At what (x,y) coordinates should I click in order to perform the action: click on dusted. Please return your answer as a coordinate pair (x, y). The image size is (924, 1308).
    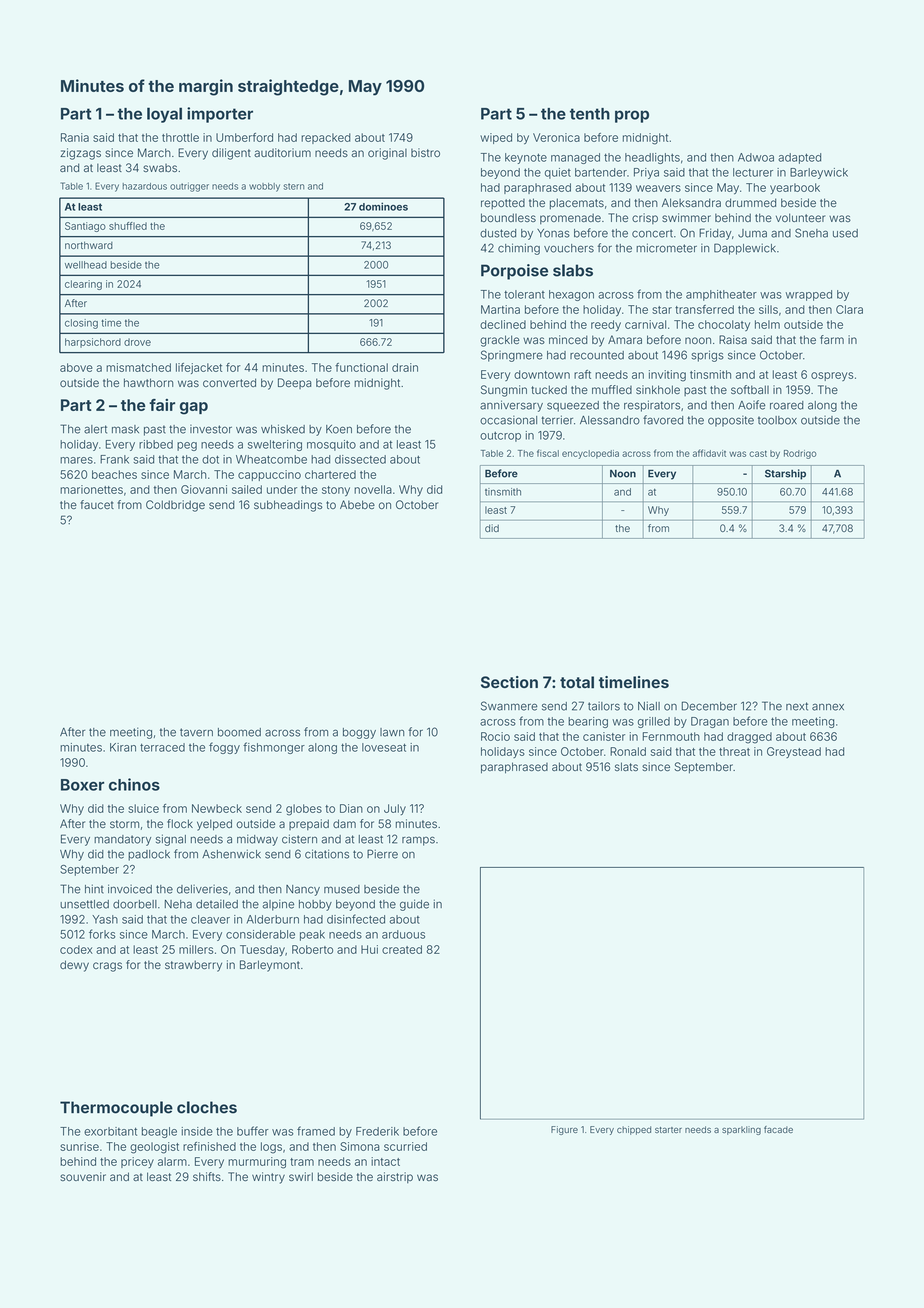
    Looking at the image, I should click on (498, 233).
